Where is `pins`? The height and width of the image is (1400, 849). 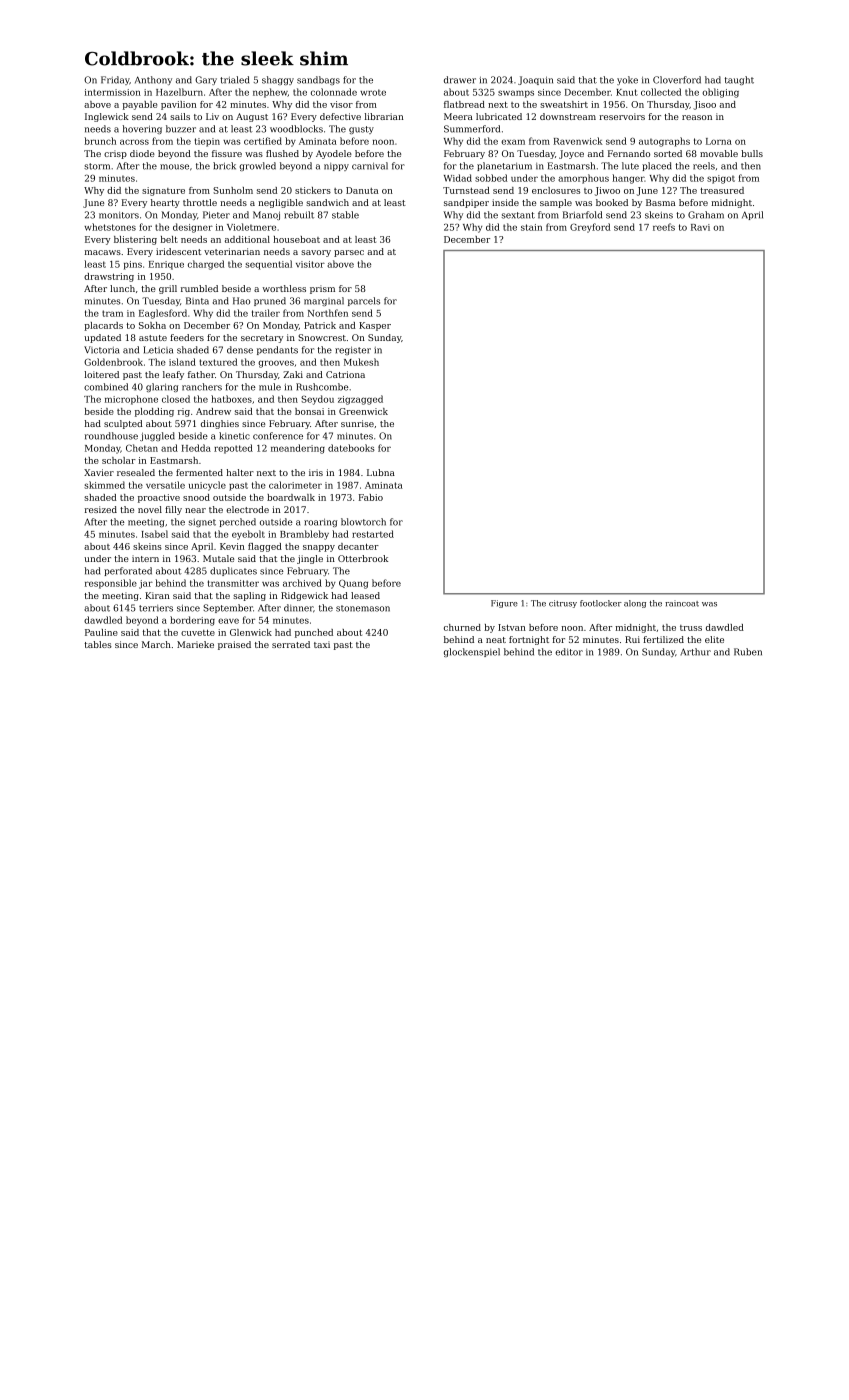
pins is located at coordinates (133, 265).
